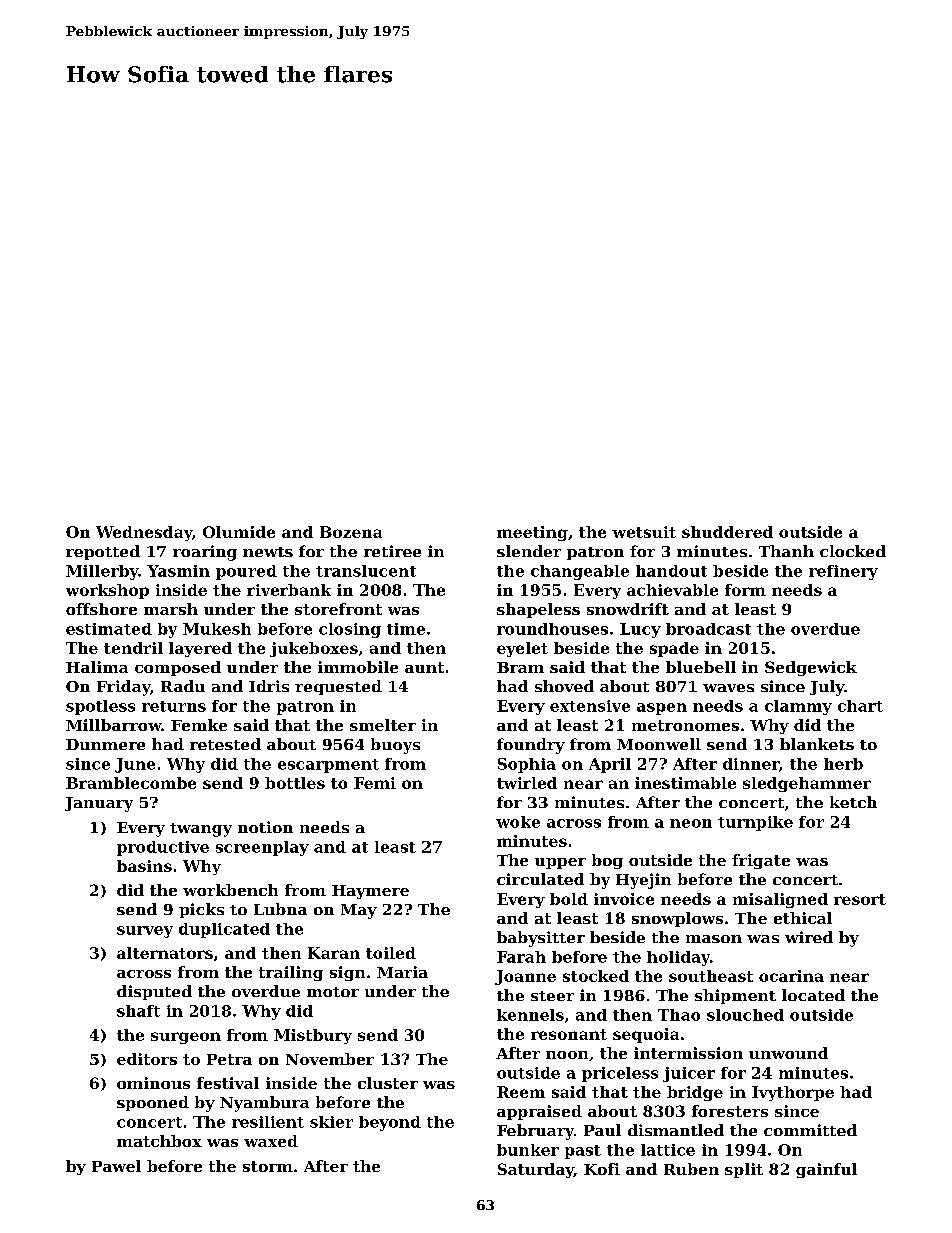  Describe the element at coordinates (424, 667) in the screenshot. I see `aunt` at that location.
